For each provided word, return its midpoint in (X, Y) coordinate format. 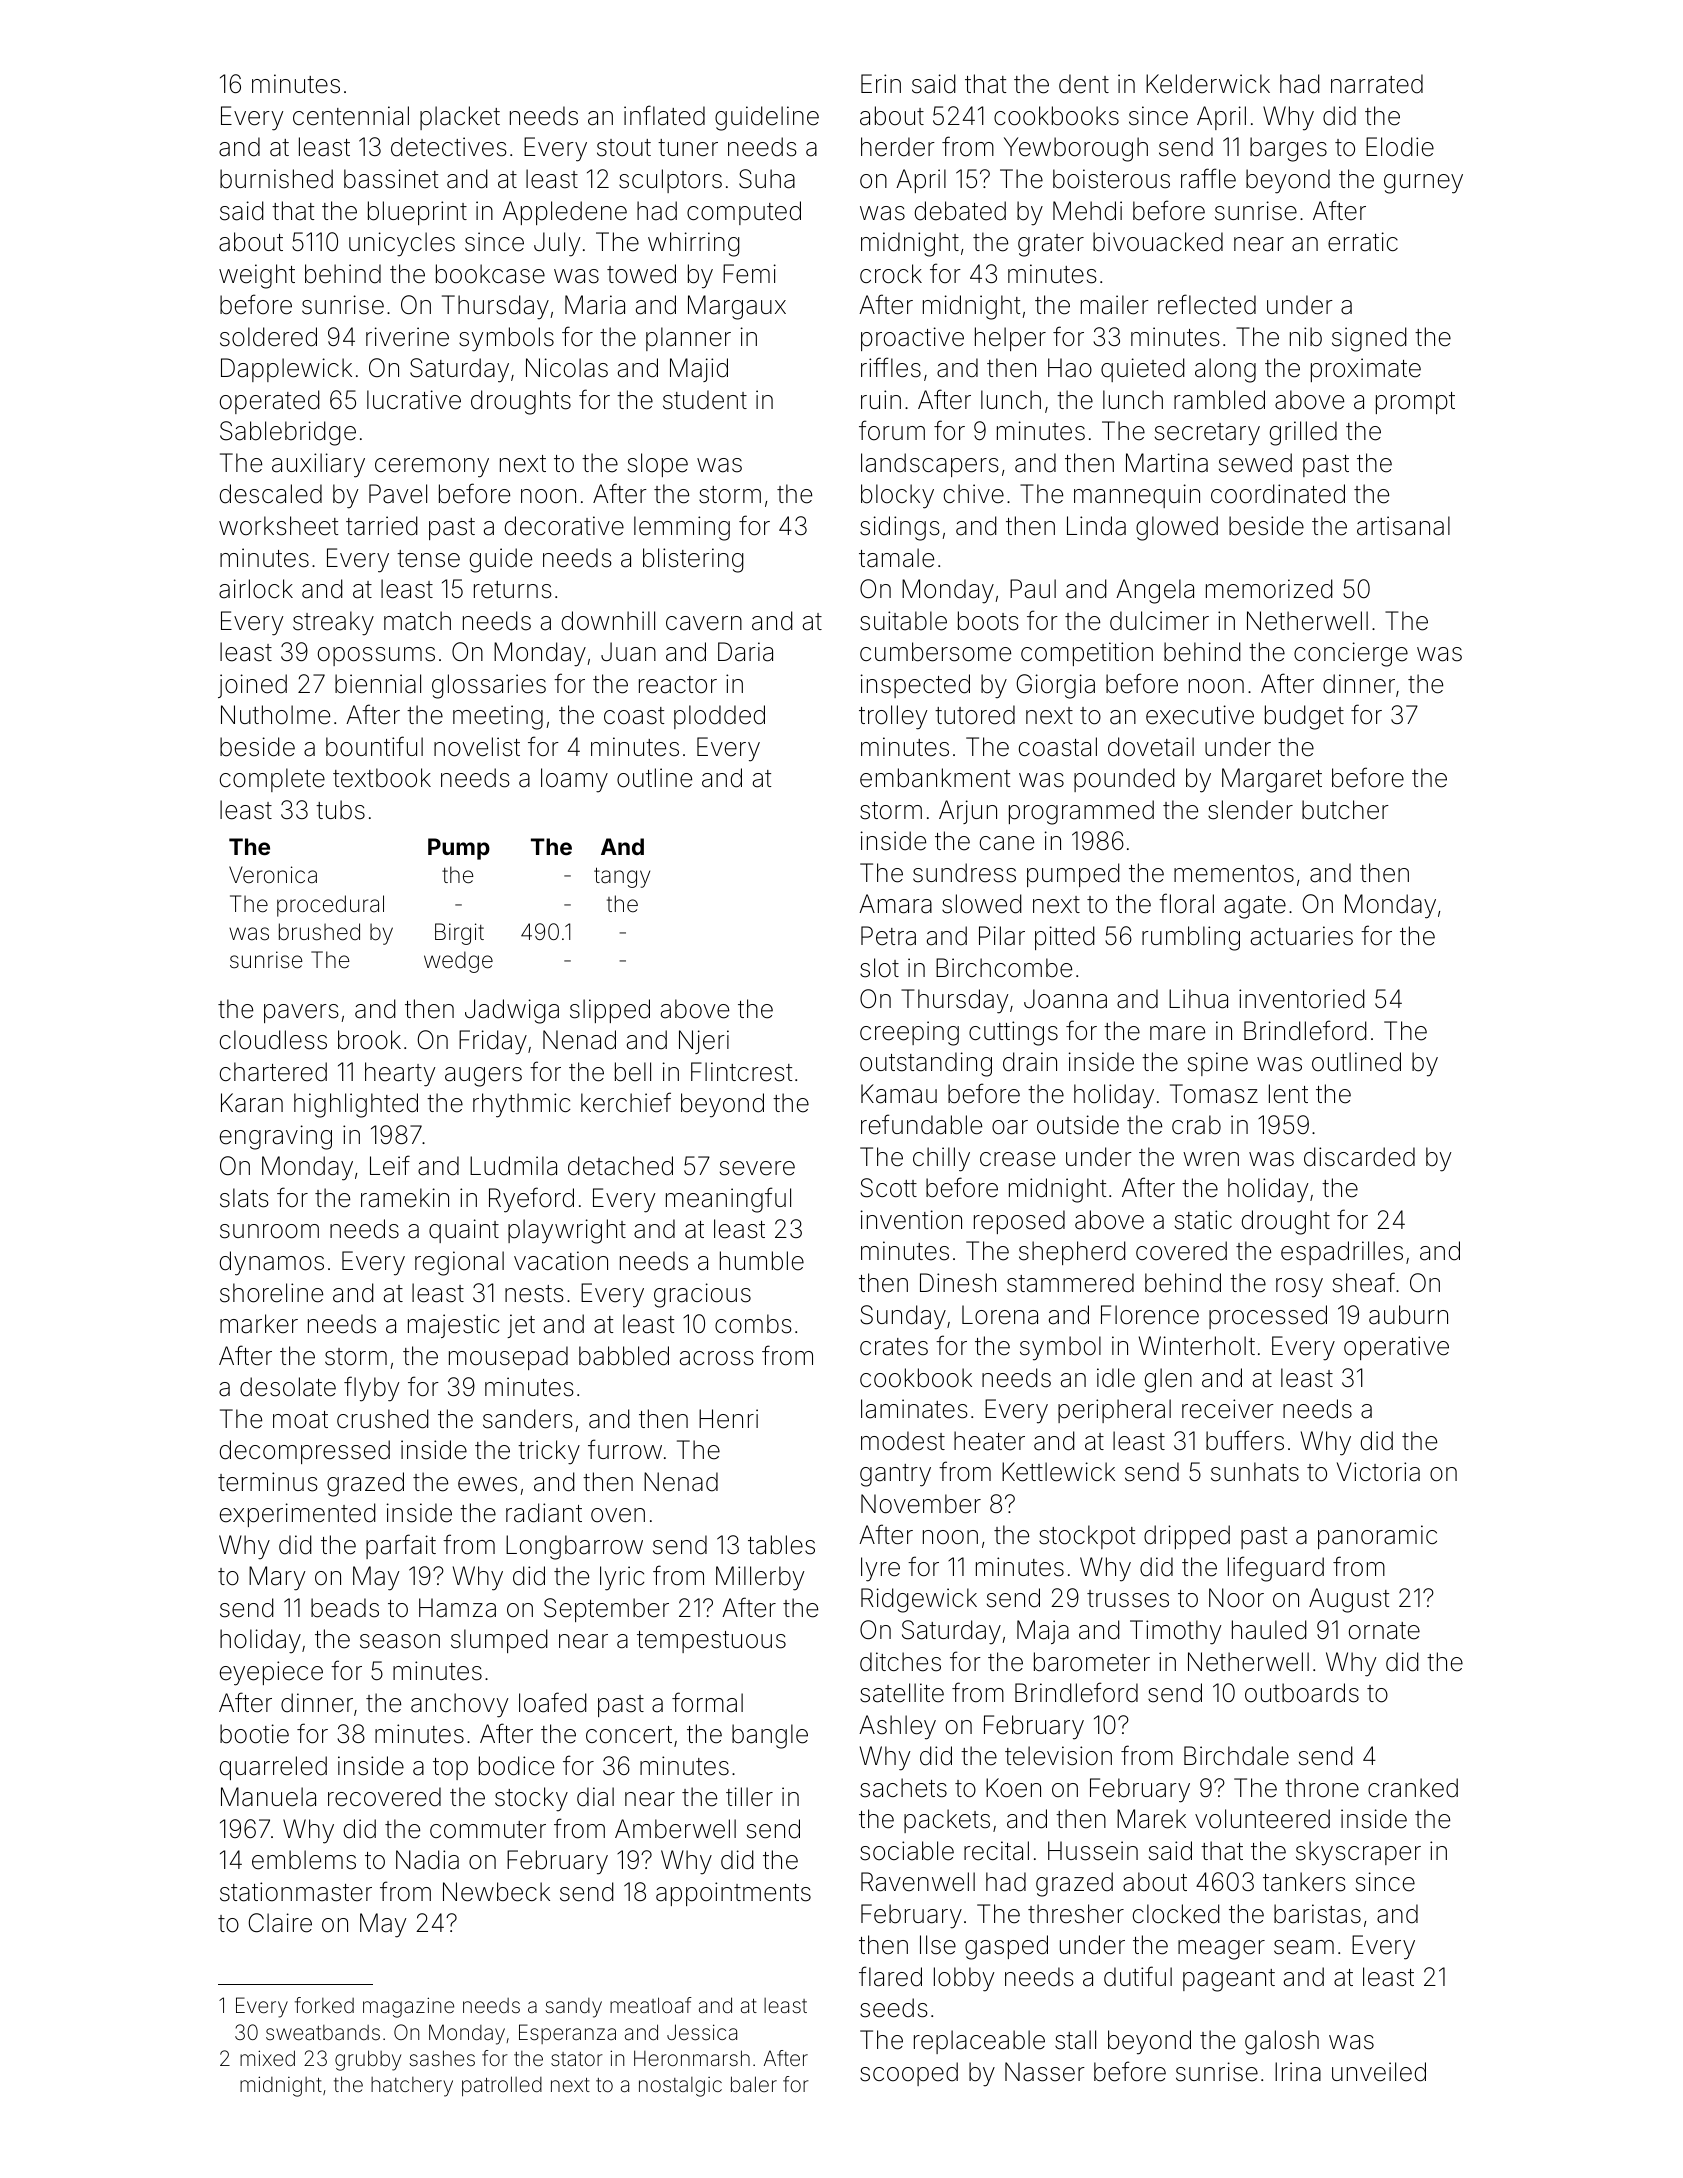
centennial (351, 116)
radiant (544, 1513)
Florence (1150, 1315)
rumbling (1191, 938)
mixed (267, 2058)
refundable (921, 1124)
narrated (1377, 84)
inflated (664, 115)
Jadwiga (512, 1011)
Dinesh (958, 1283)
